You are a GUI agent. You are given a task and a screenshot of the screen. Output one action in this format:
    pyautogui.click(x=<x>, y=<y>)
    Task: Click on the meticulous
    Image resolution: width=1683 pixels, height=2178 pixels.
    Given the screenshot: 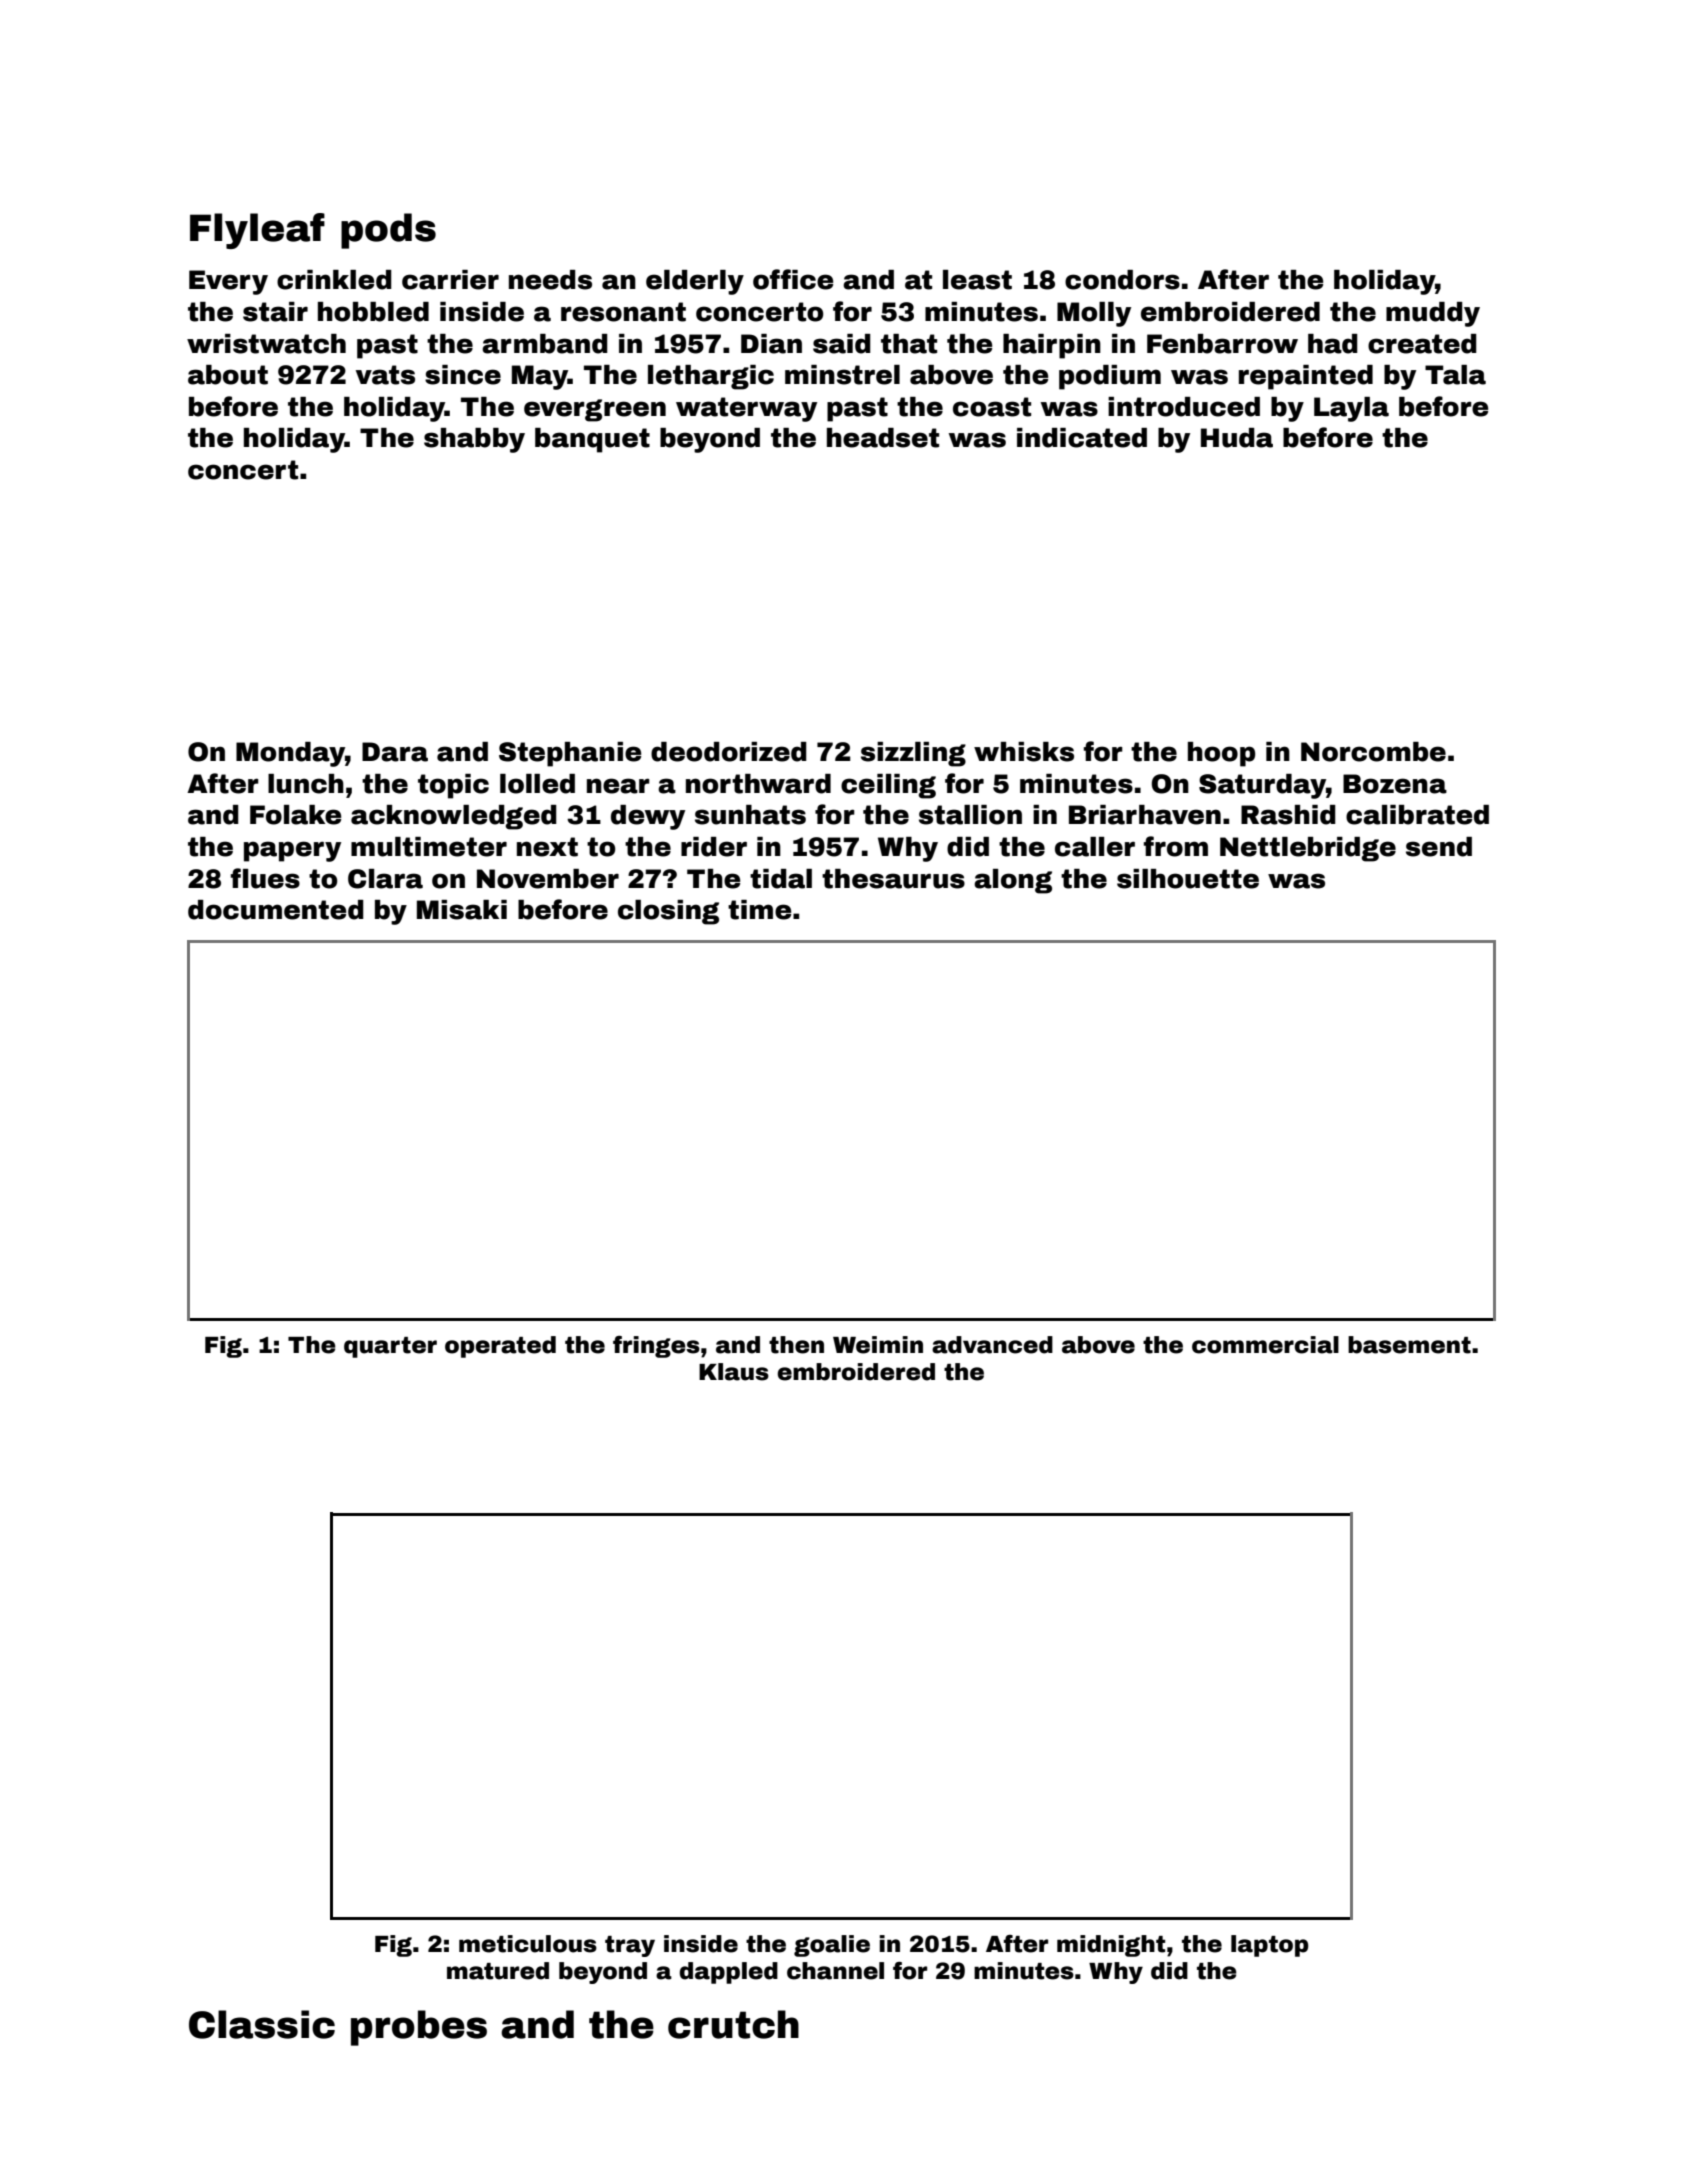 What is the action you would take?
    pyautogui.click(x=528, y=1944)
